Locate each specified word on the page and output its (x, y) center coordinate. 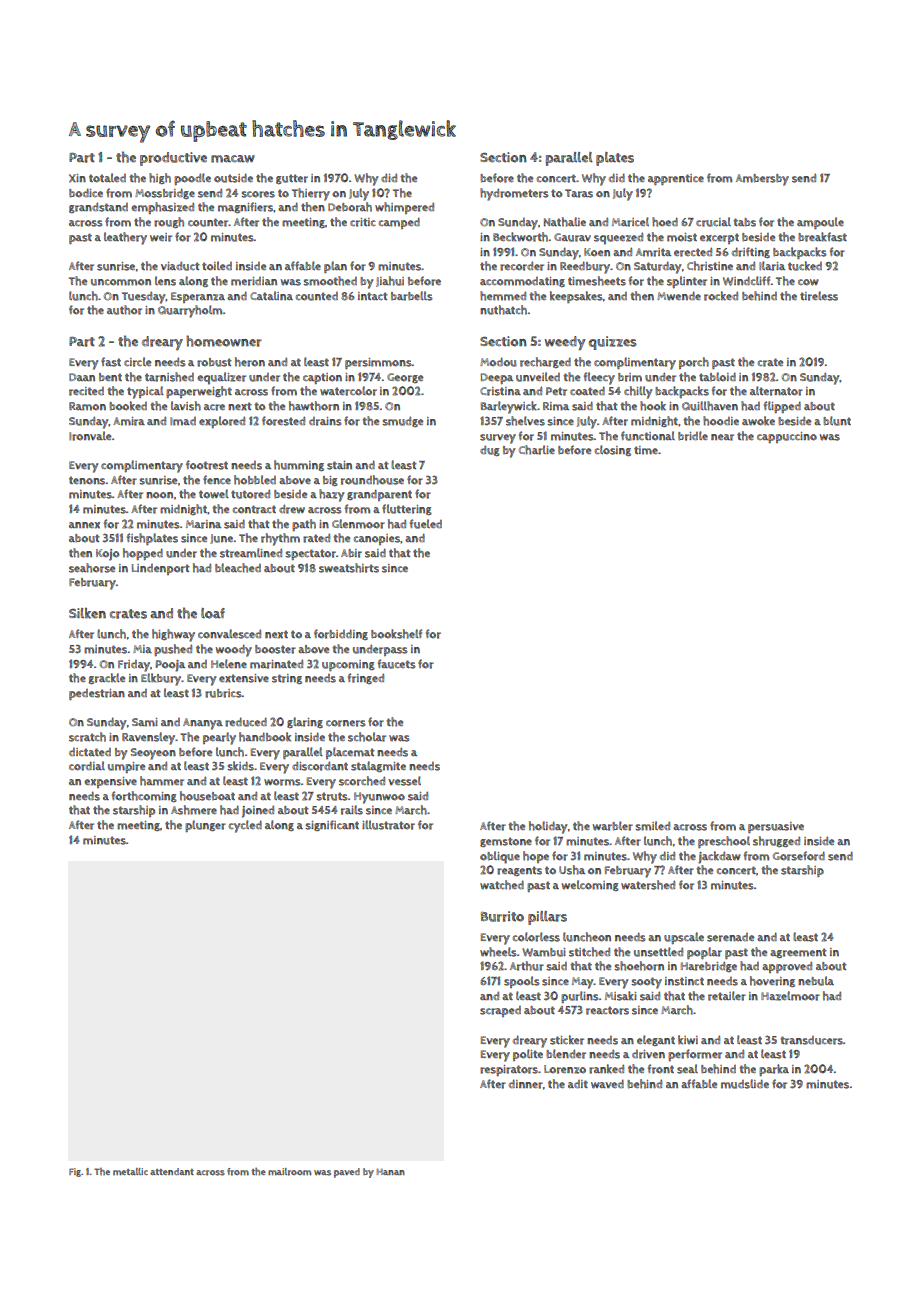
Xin (77, 178)
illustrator (388, 825)
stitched (589, 952)
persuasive (776, 827)
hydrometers (514, 194)
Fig (75, 1172)
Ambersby (762, 180)
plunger (205, 826)
